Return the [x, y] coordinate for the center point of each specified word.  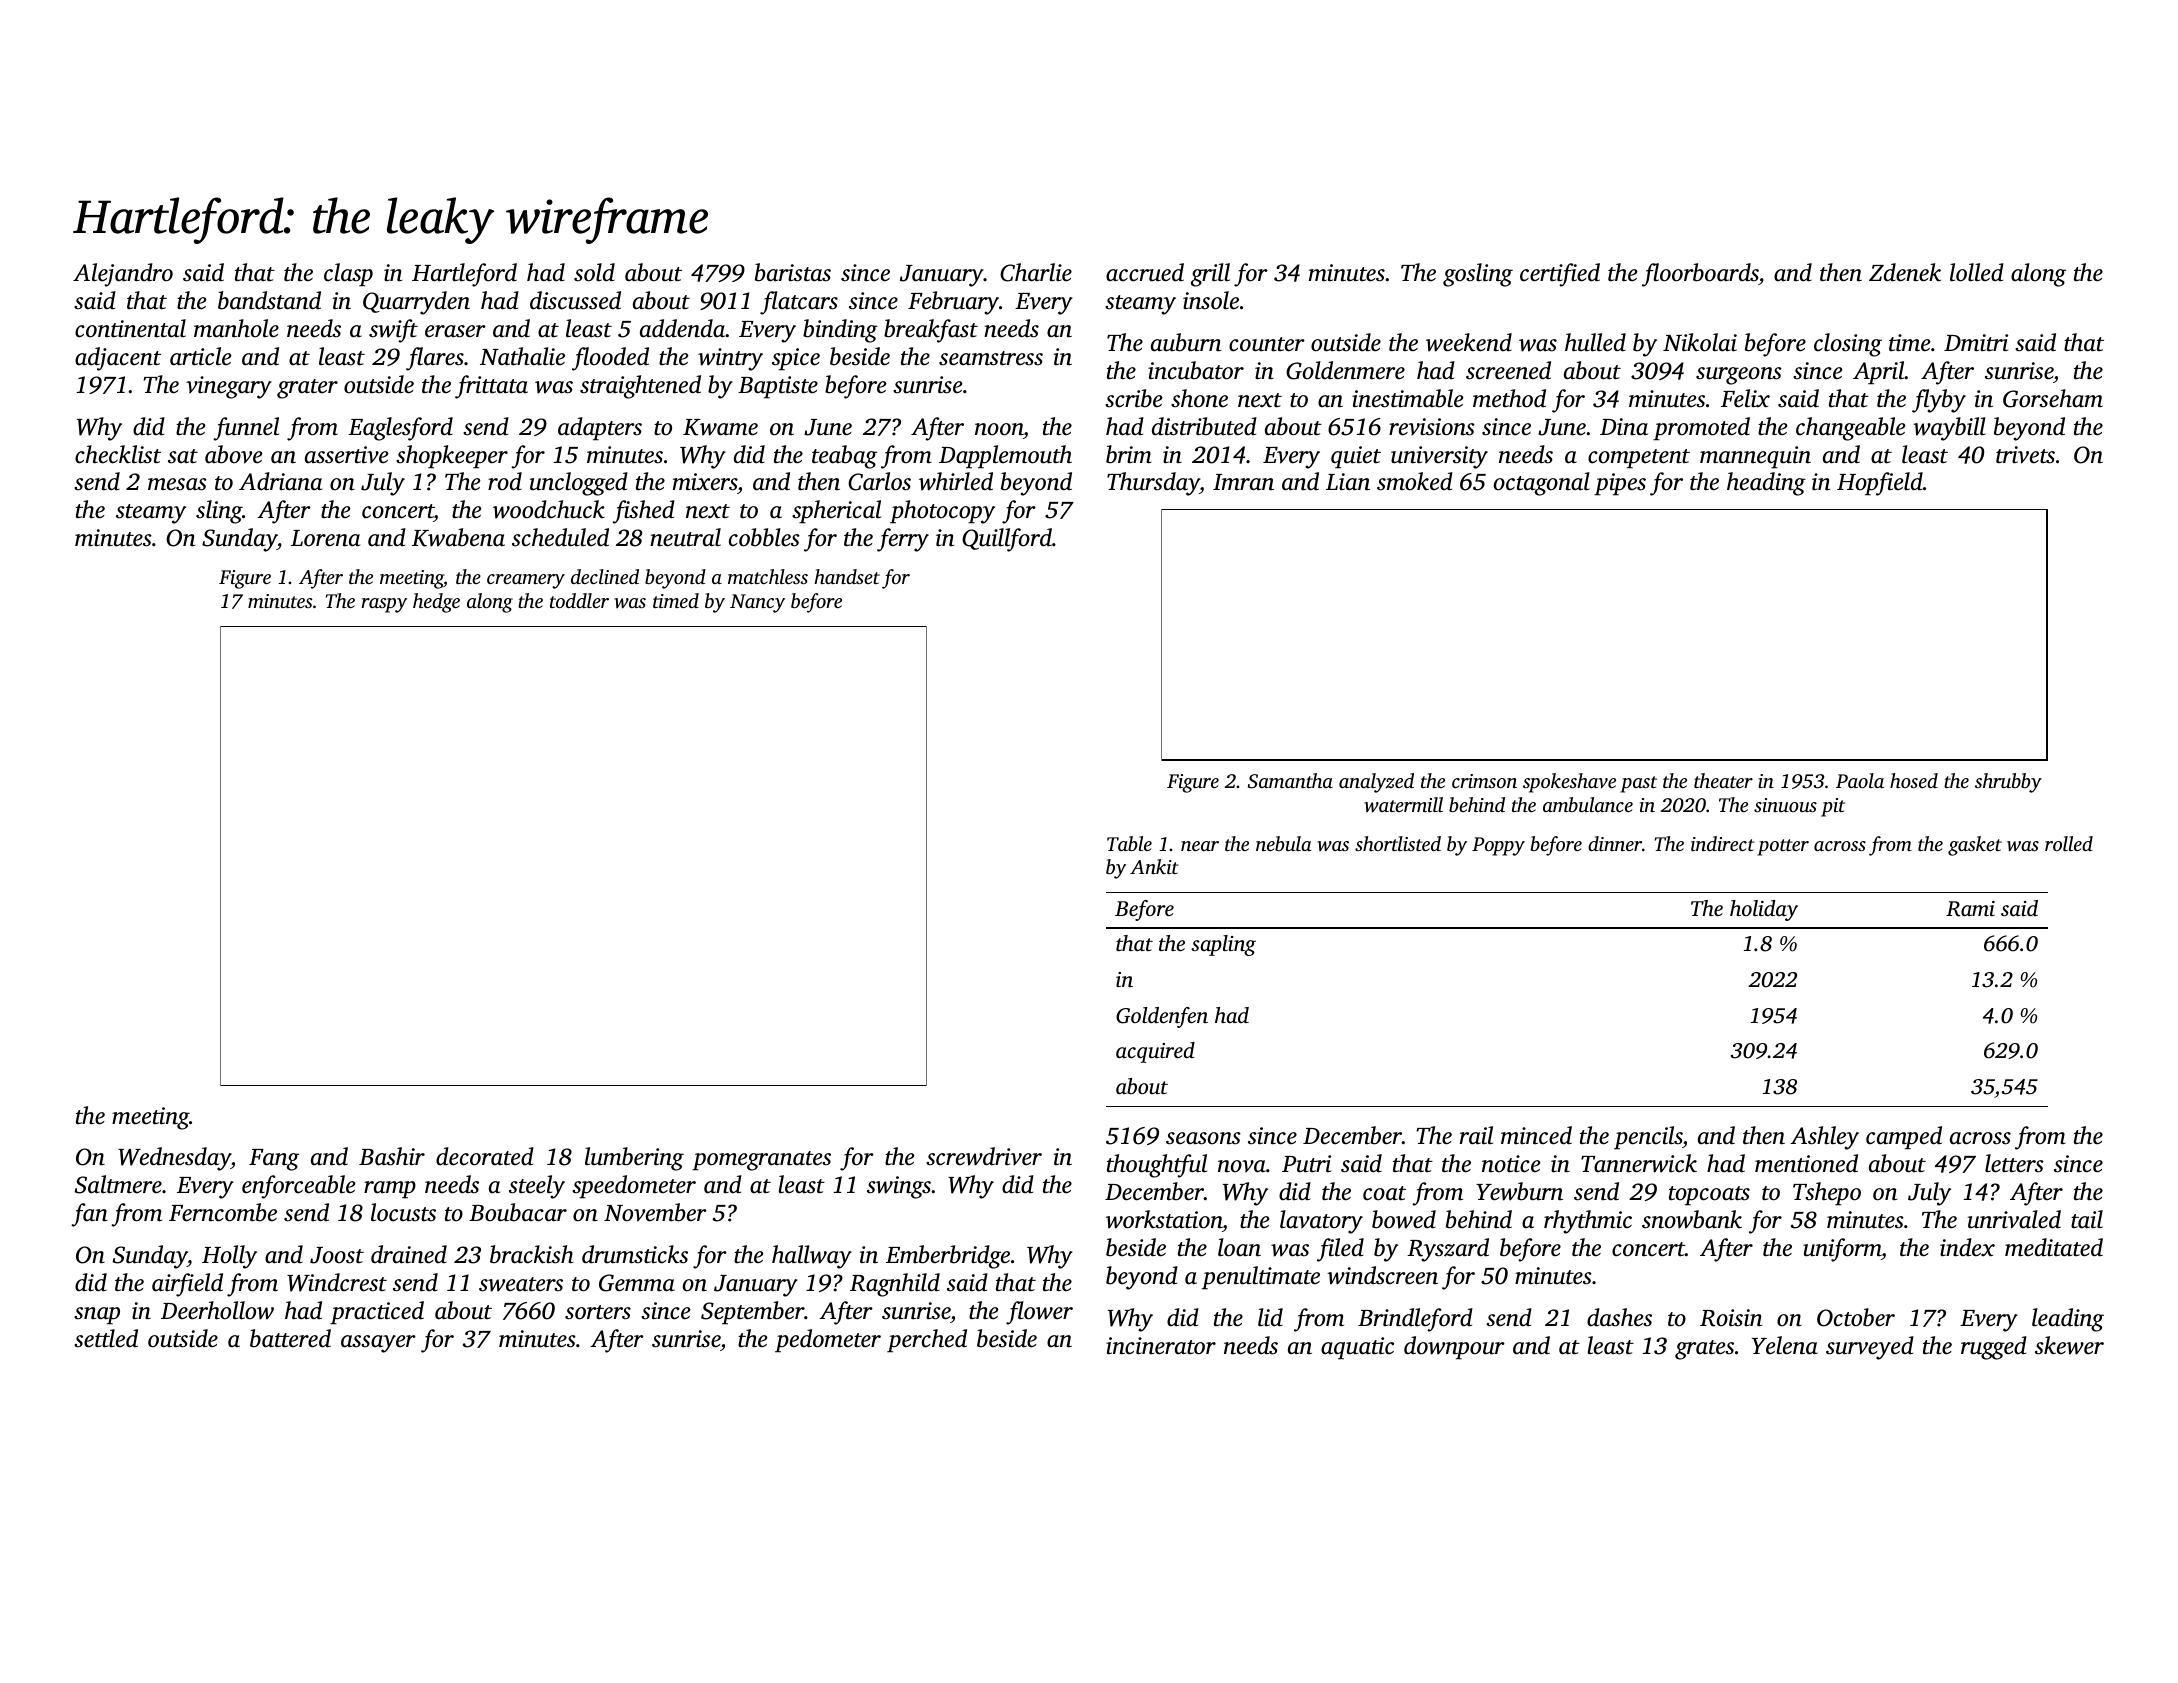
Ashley [1824, 1138]
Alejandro [123, 275]
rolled [2069, 843]
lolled [1977, 272]
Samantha [1290, 781]
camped [1904, 1138]
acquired [1155, 1052]
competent [1639, 459]
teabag [844, 457]
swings [899, 1187]
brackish [532, 1254]
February [953, 303]
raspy [384, 605]
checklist [118, 454]
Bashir [392, 1156]
